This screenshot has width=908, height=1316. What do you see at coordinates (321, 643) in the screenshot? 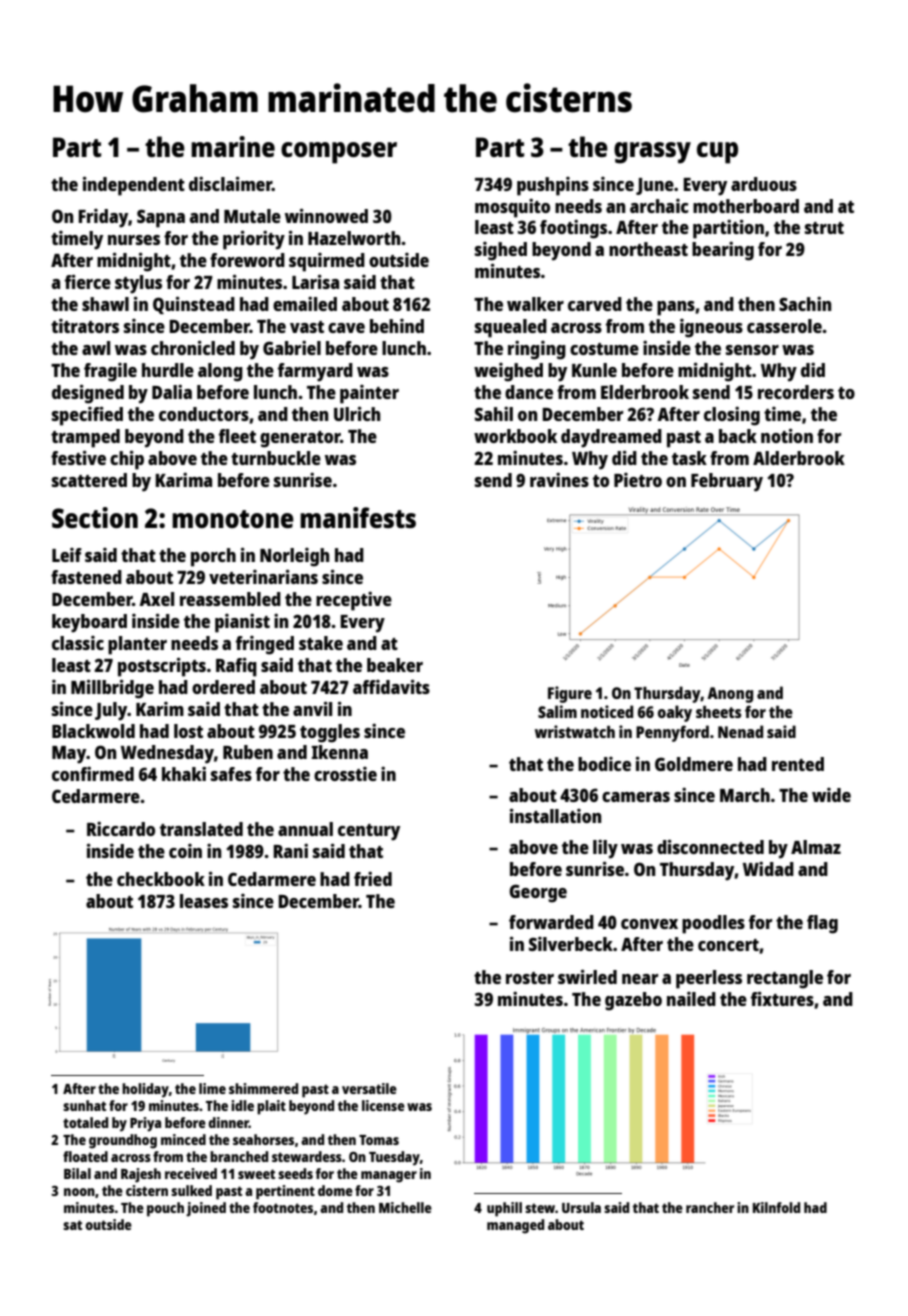
I see `stake` at bounding box center [321, 643].
